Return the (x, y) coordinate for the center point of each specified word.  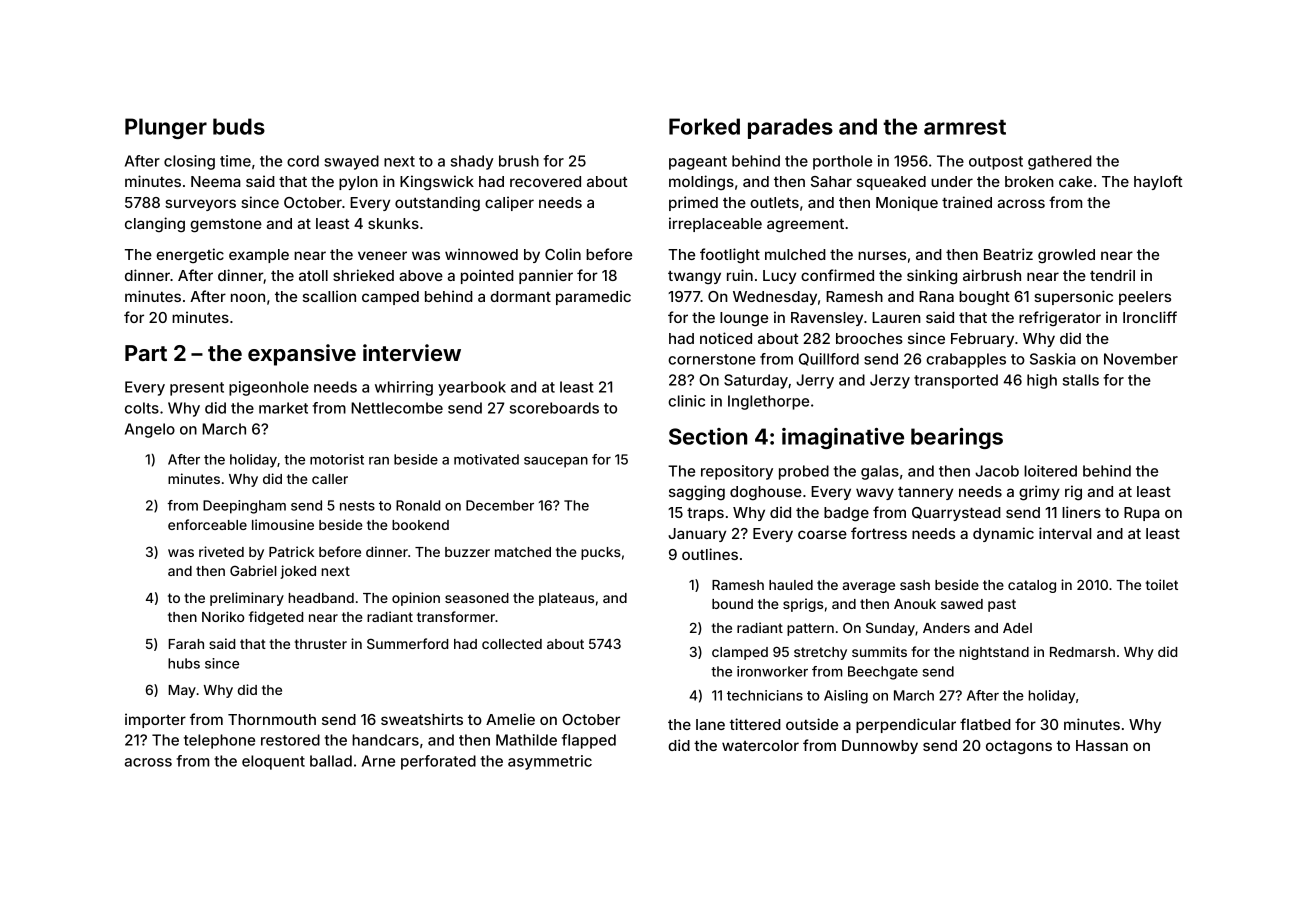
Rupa (1142, 514)
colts (142, 408)
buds (239, 126)
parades (790, 128)
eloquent (273, 762)
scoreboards (554, 408)
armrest (965, 127)
